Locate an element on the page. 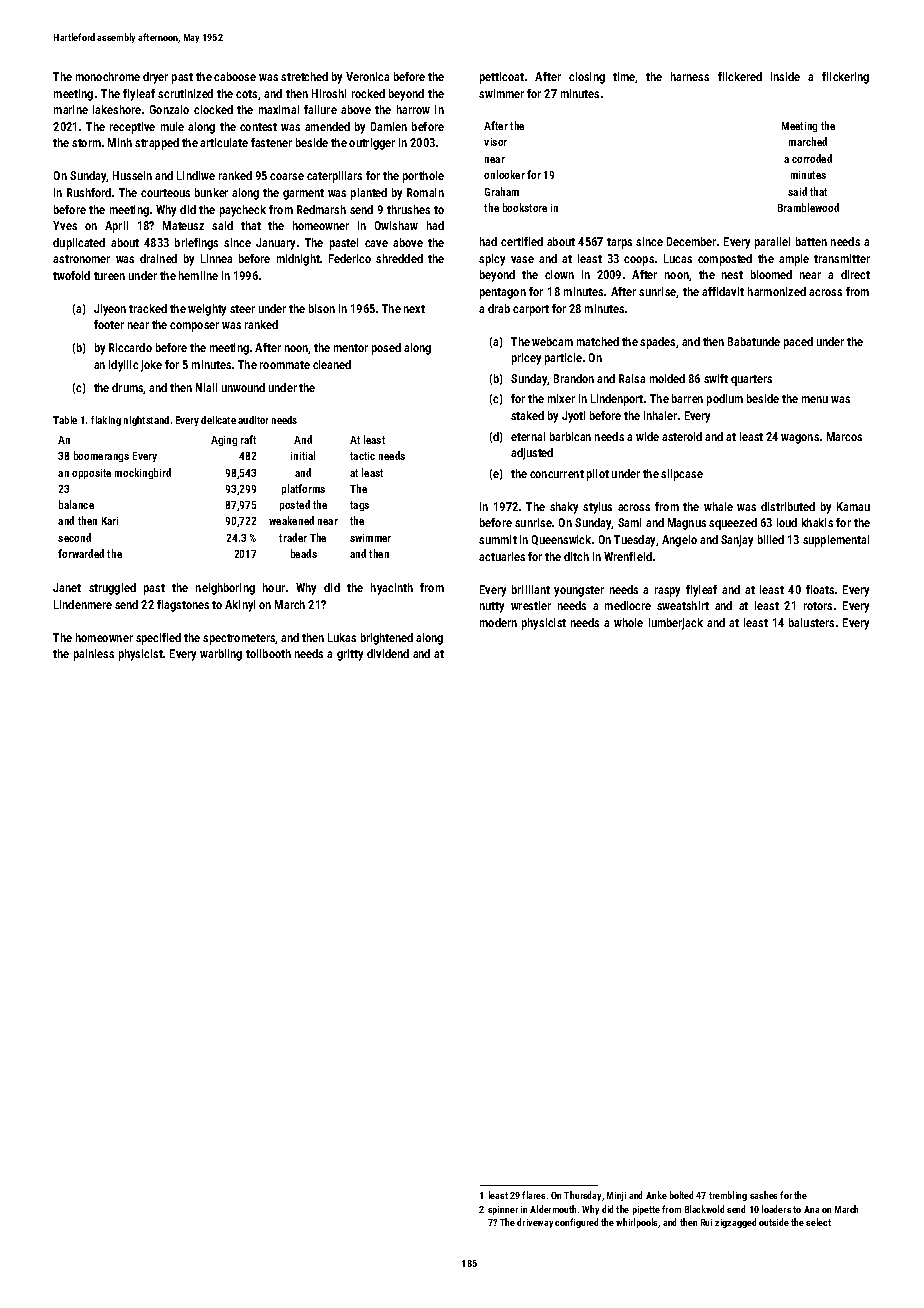 This page has height=1308, width=924. whole is located at coordinates (628, 622).
